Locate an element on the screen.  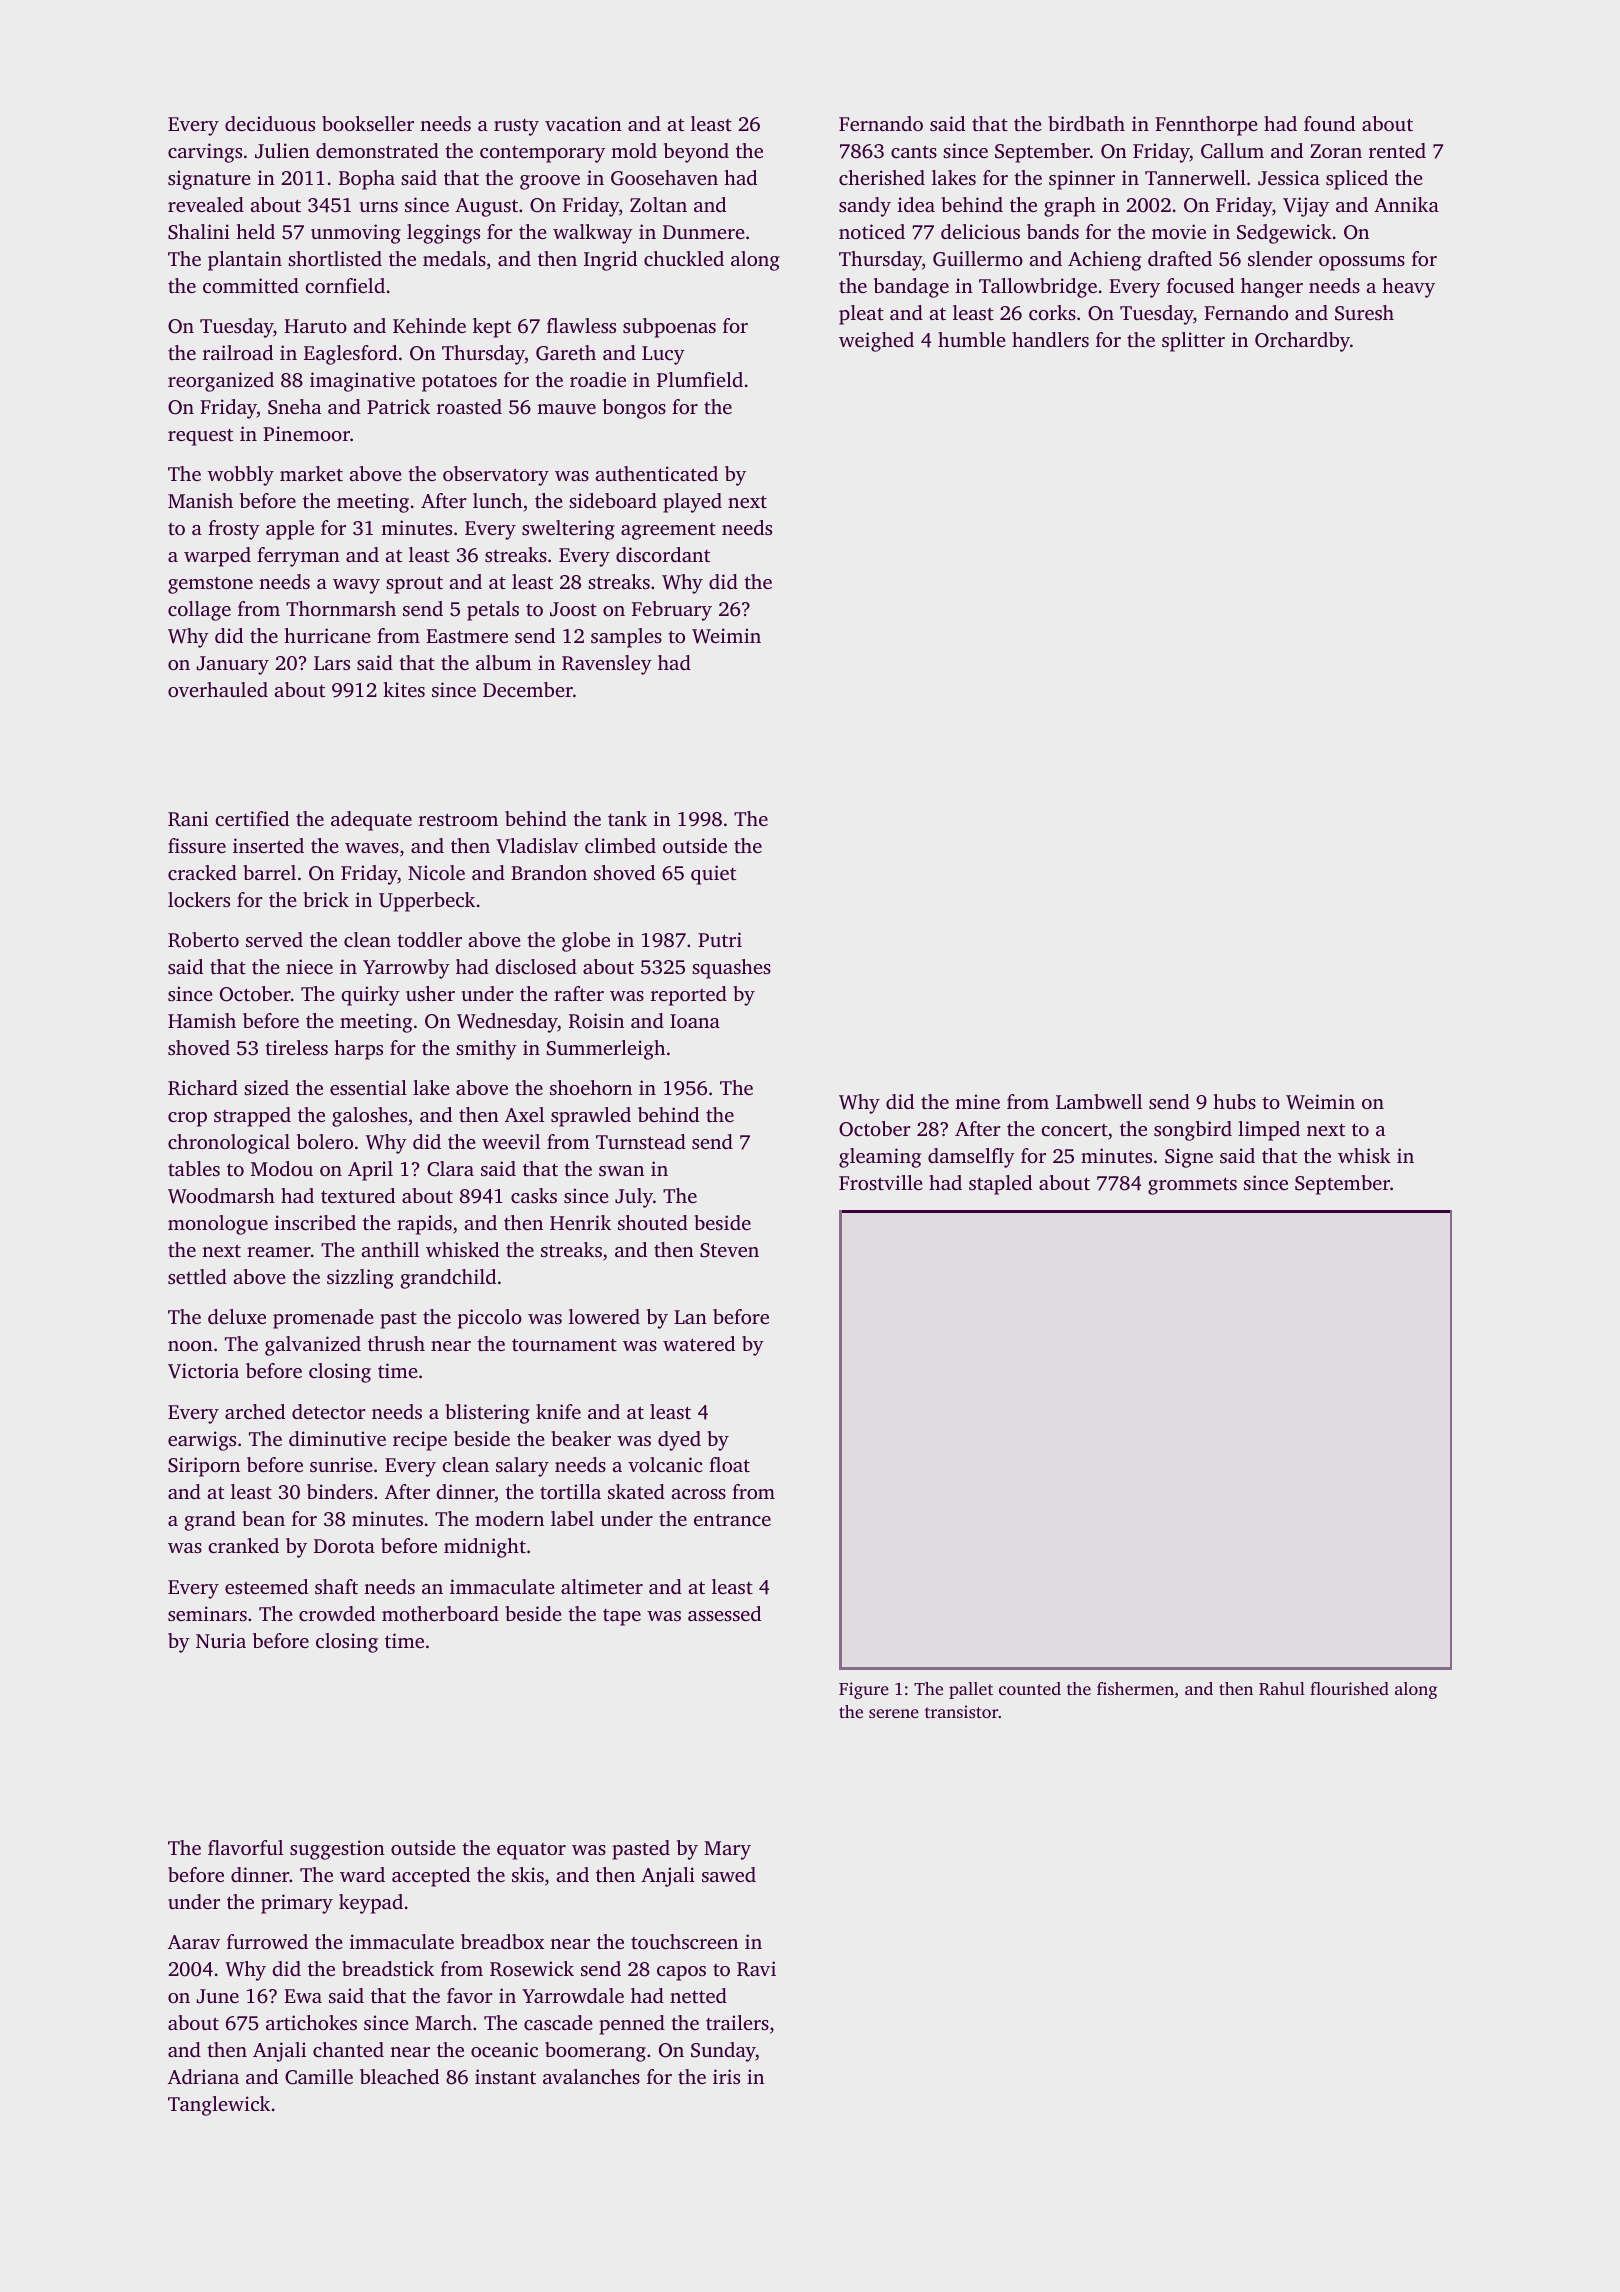
recipe is located at coordinates (420, 1441).
